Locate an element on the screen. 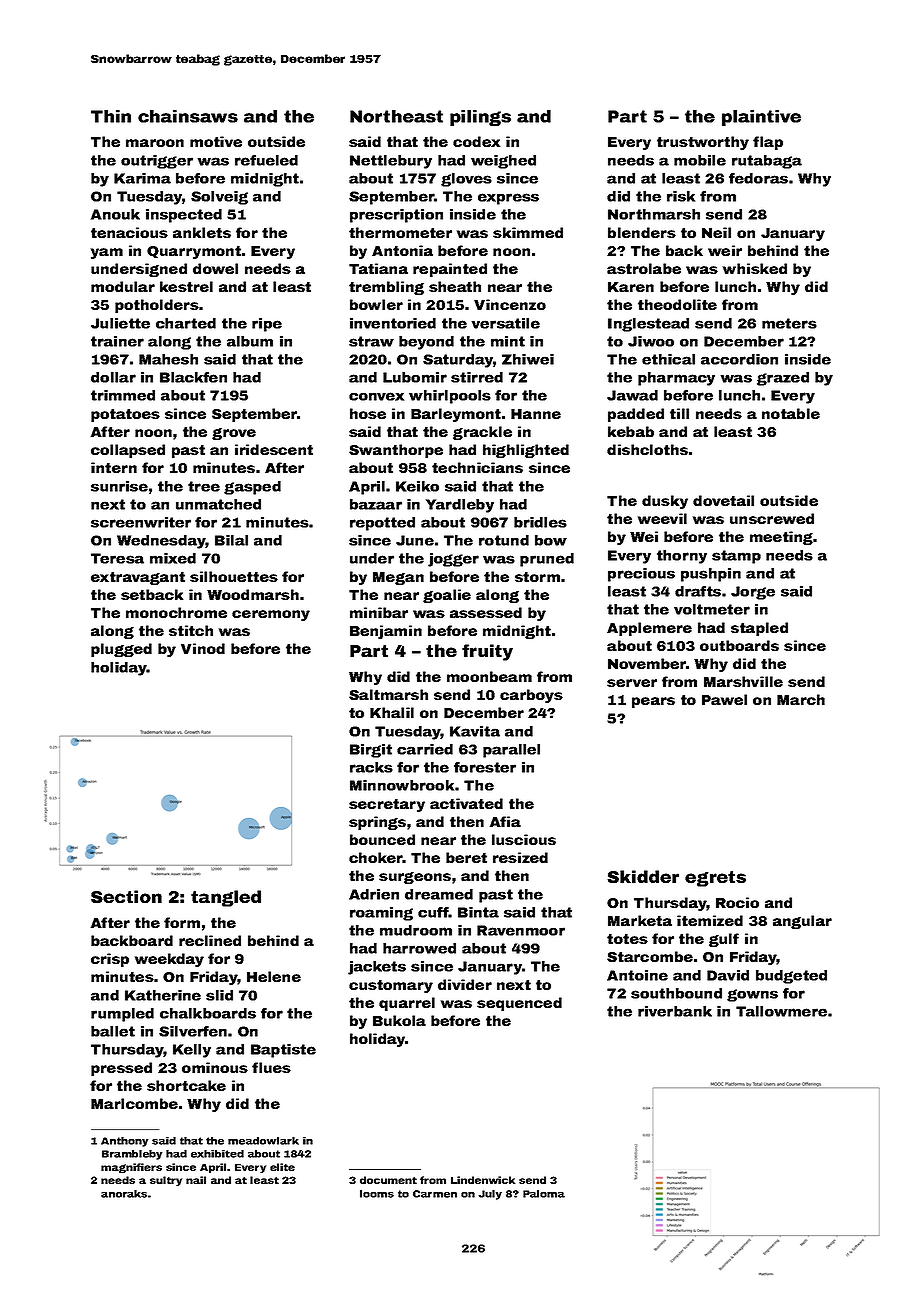 The height and width of the screenshot is (1308, 924). astrolabe is located at coordinates (644, 268).
